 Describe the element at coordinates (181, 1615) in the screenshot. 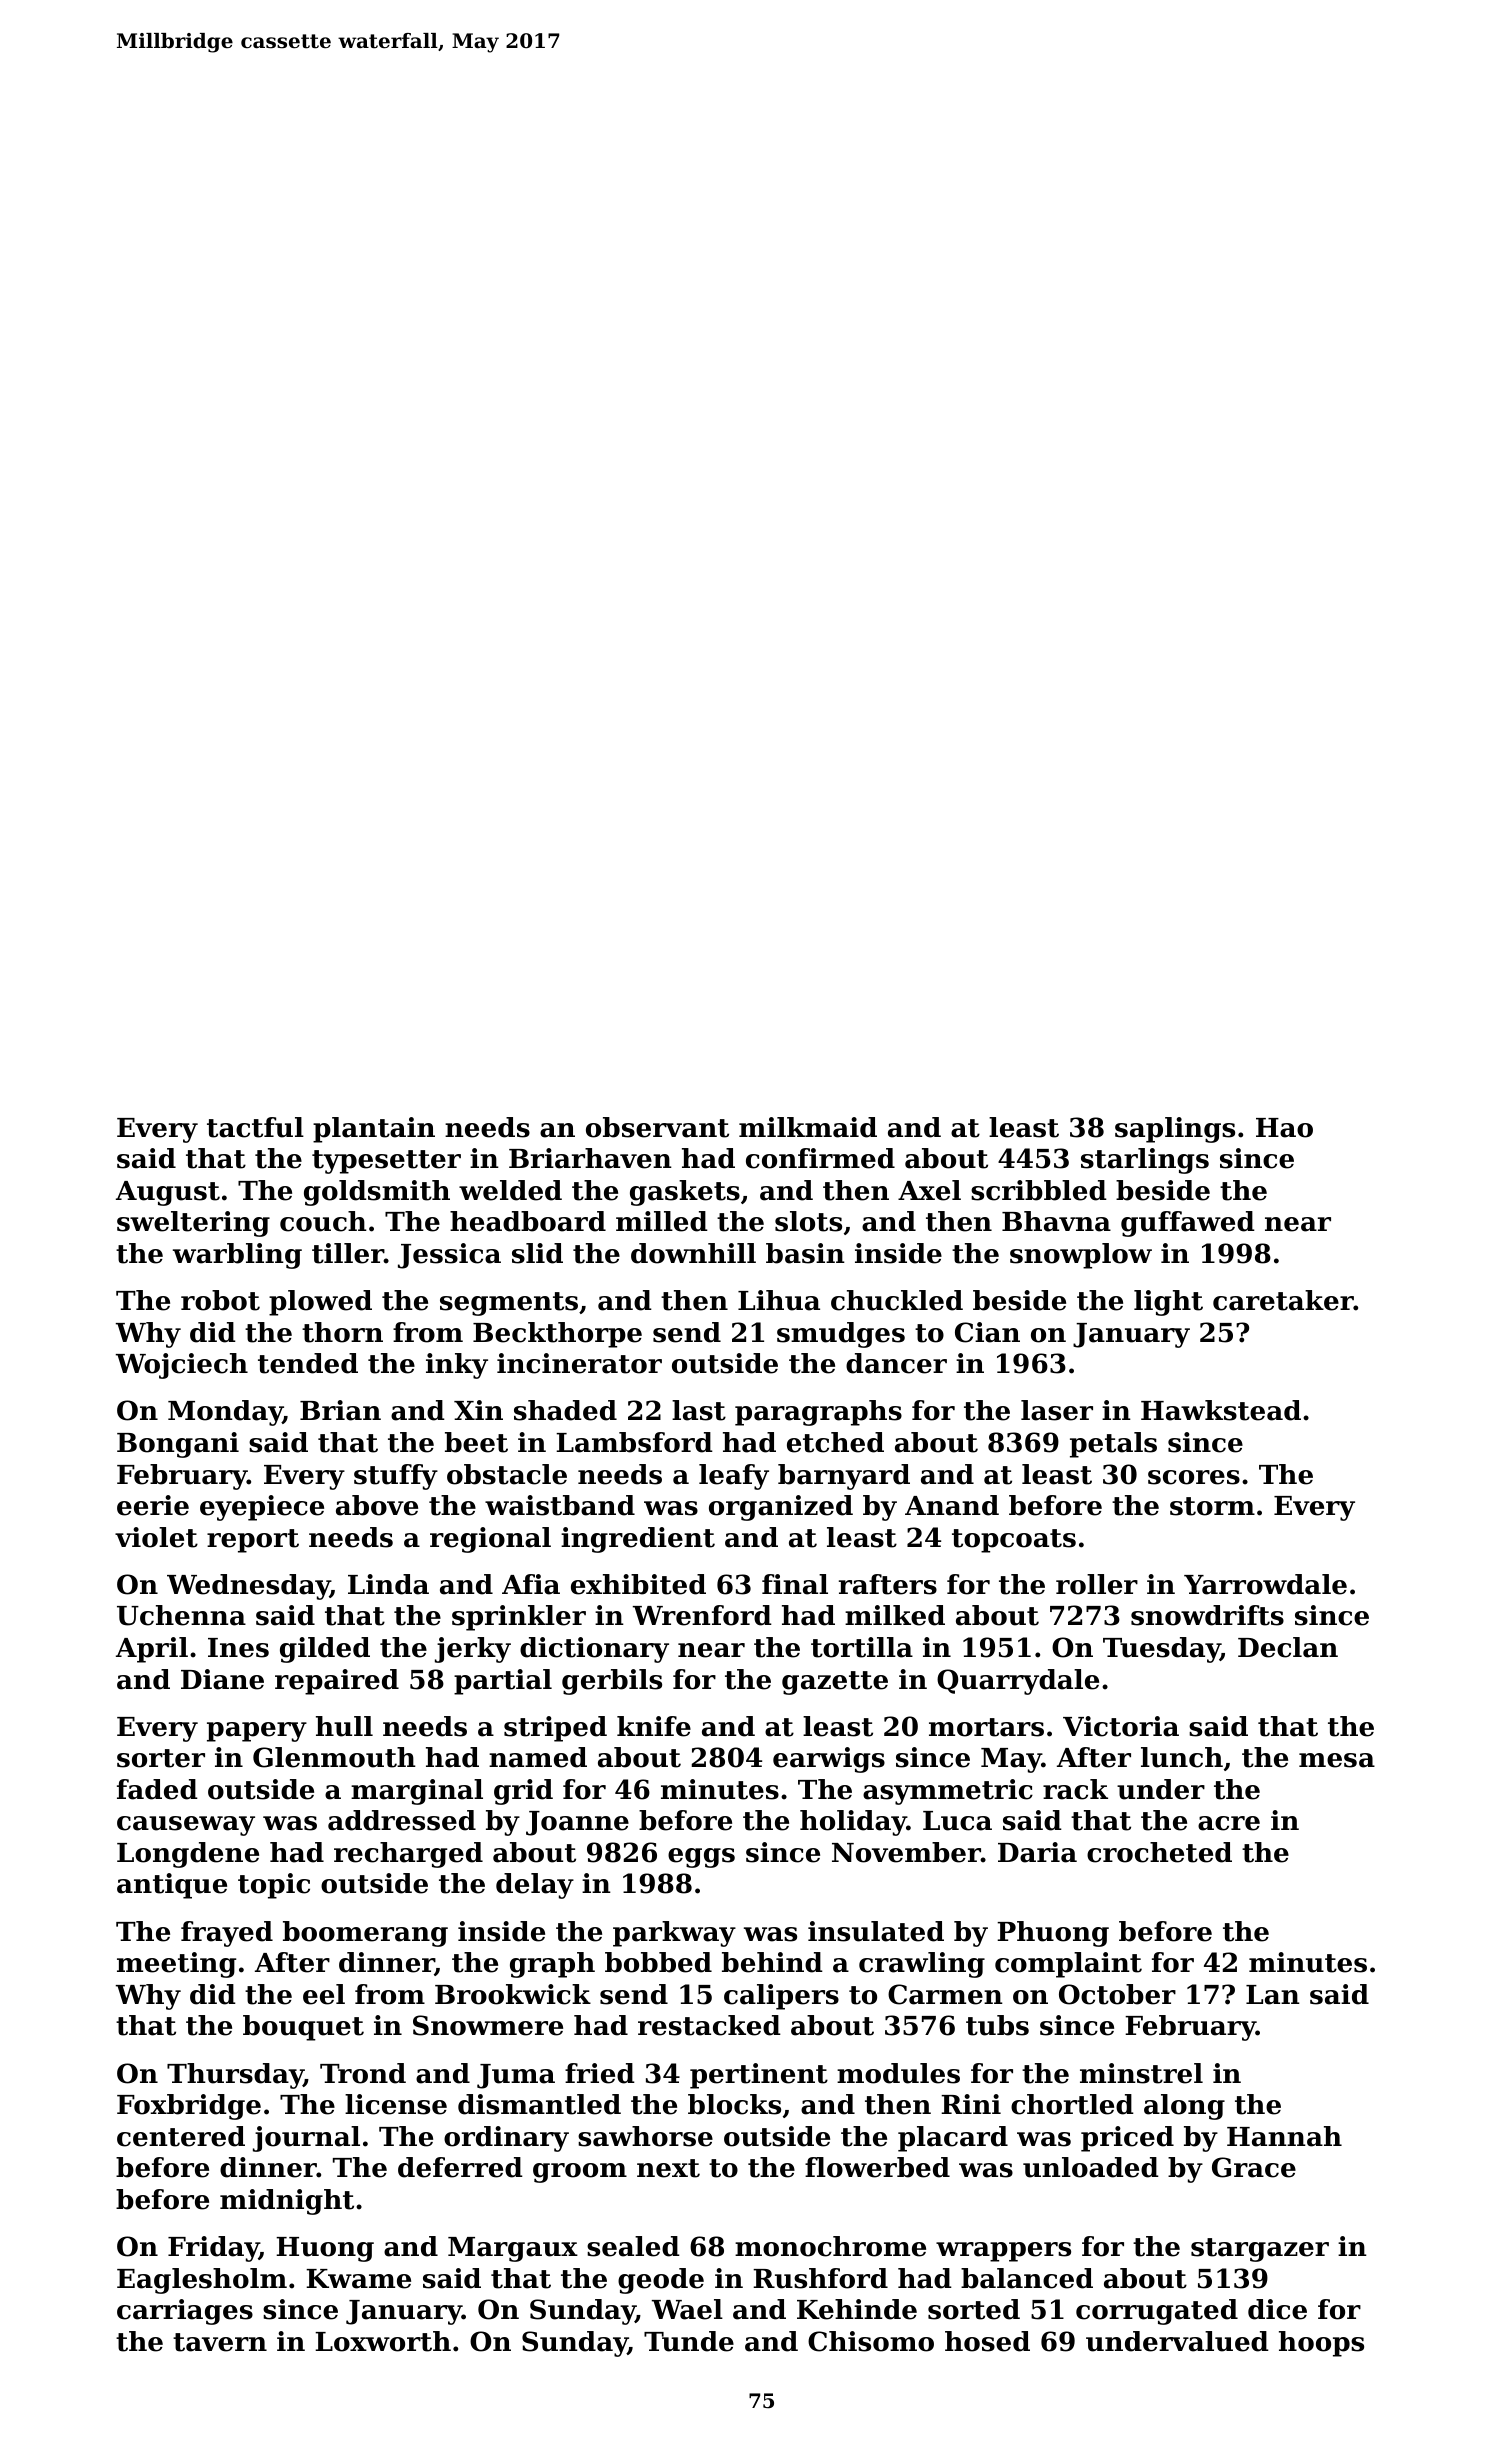

I see `Uchenna` at that location.
